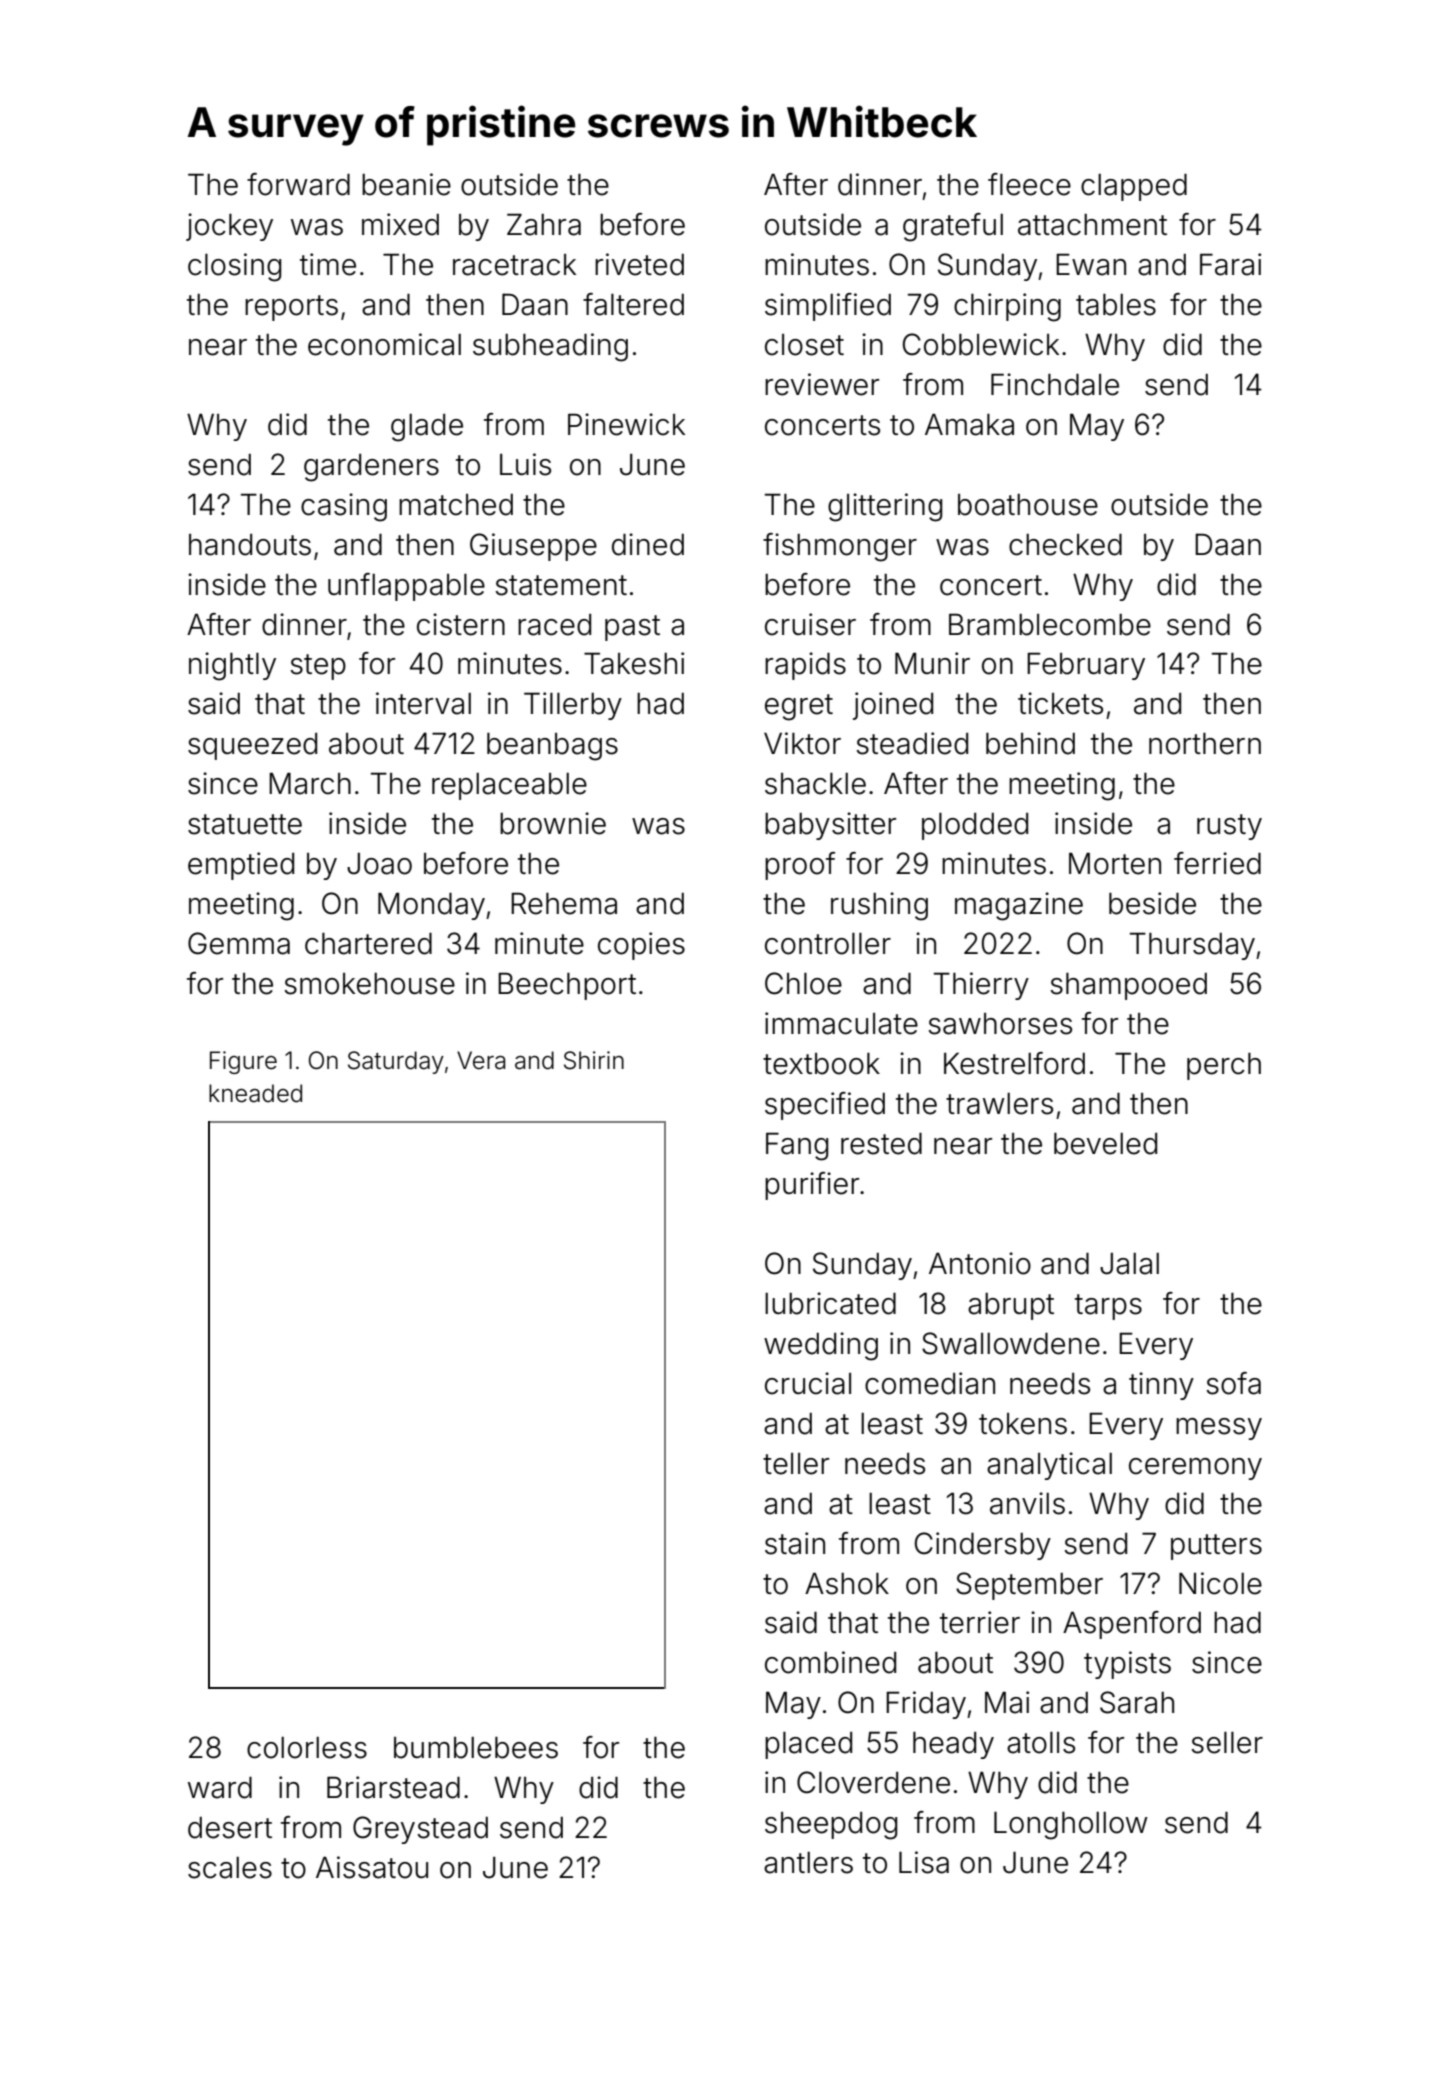 The image size is (1450, 2100). I want to click on Gemma, so click(239, 943).
